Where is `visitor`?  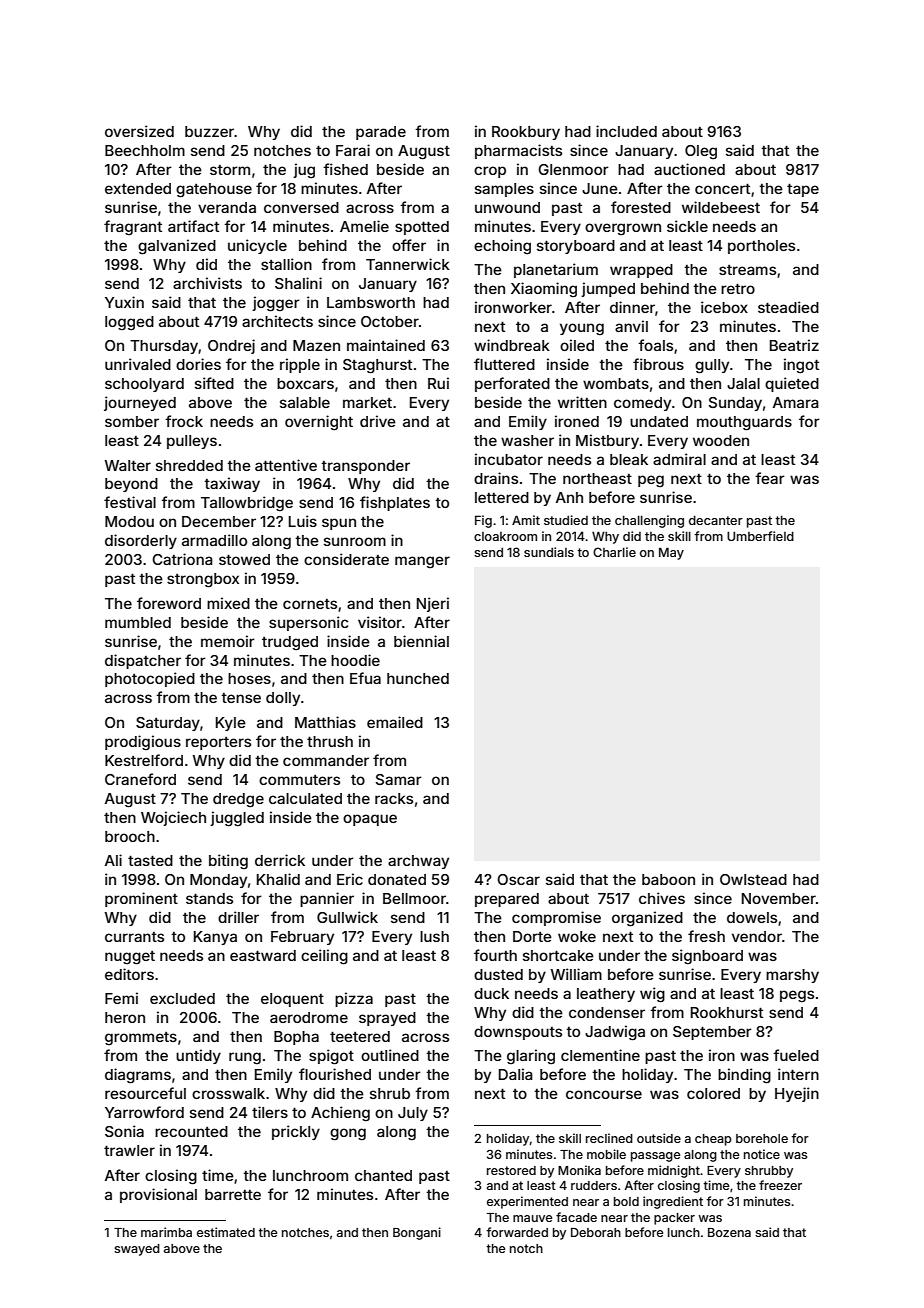
visitor is located at coordinates (380, 622).
